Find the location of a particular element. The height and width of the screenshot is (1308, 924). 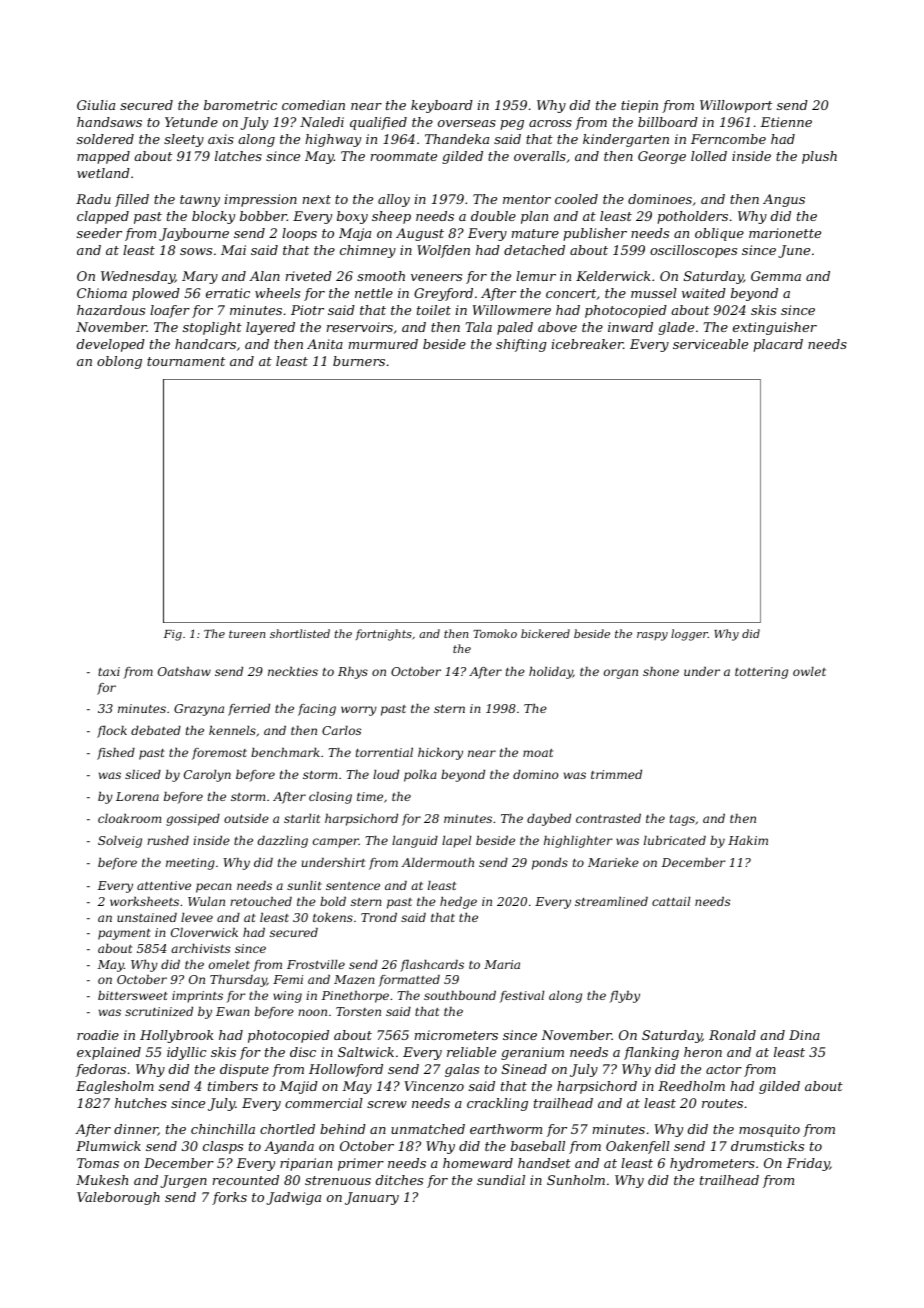

cattail is located at coordinates (671, 901).
